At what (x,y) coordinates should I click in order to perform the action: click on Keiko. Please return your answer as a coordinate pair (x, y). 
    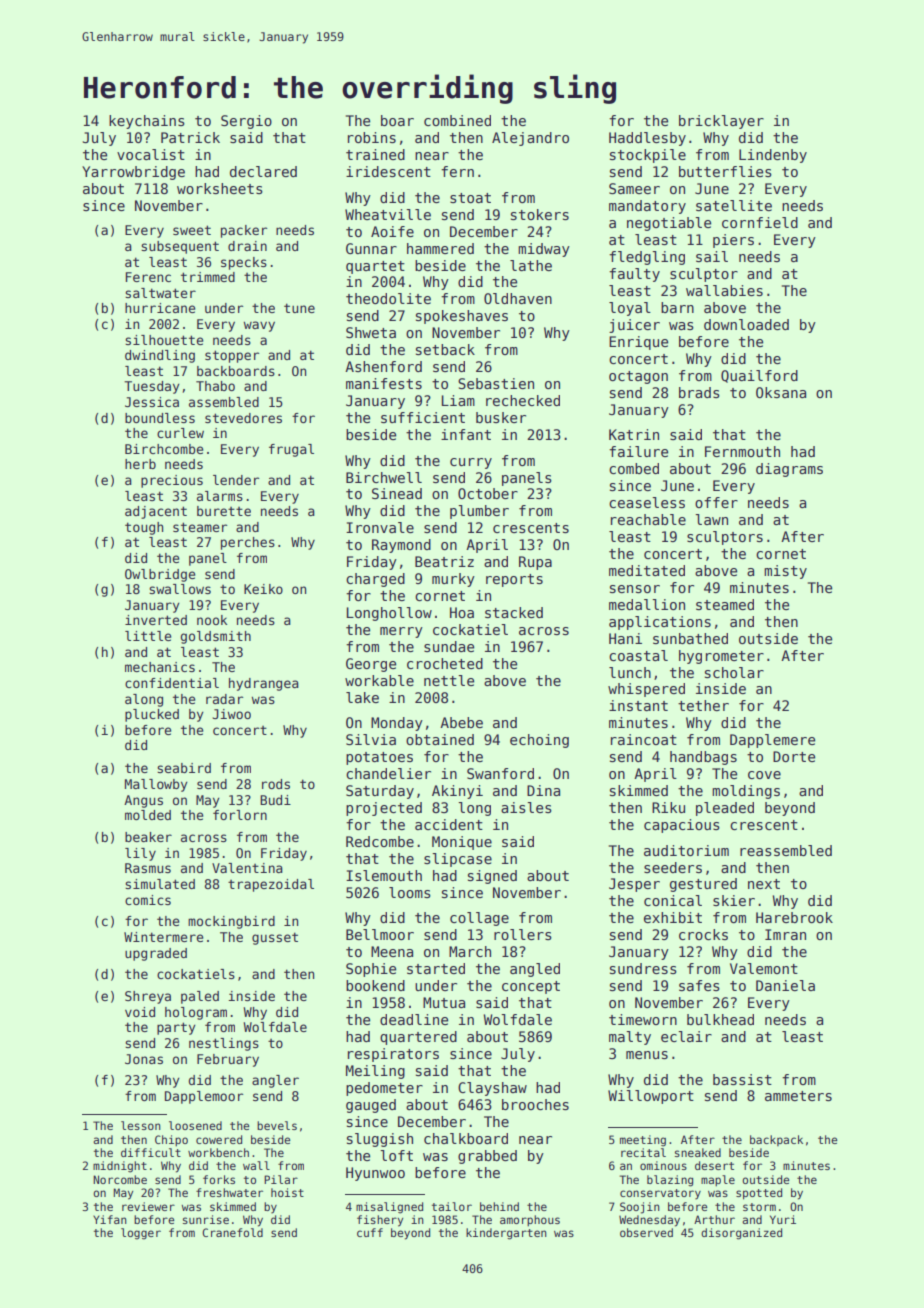
    Looking at the image, I should click on (263, 589).
